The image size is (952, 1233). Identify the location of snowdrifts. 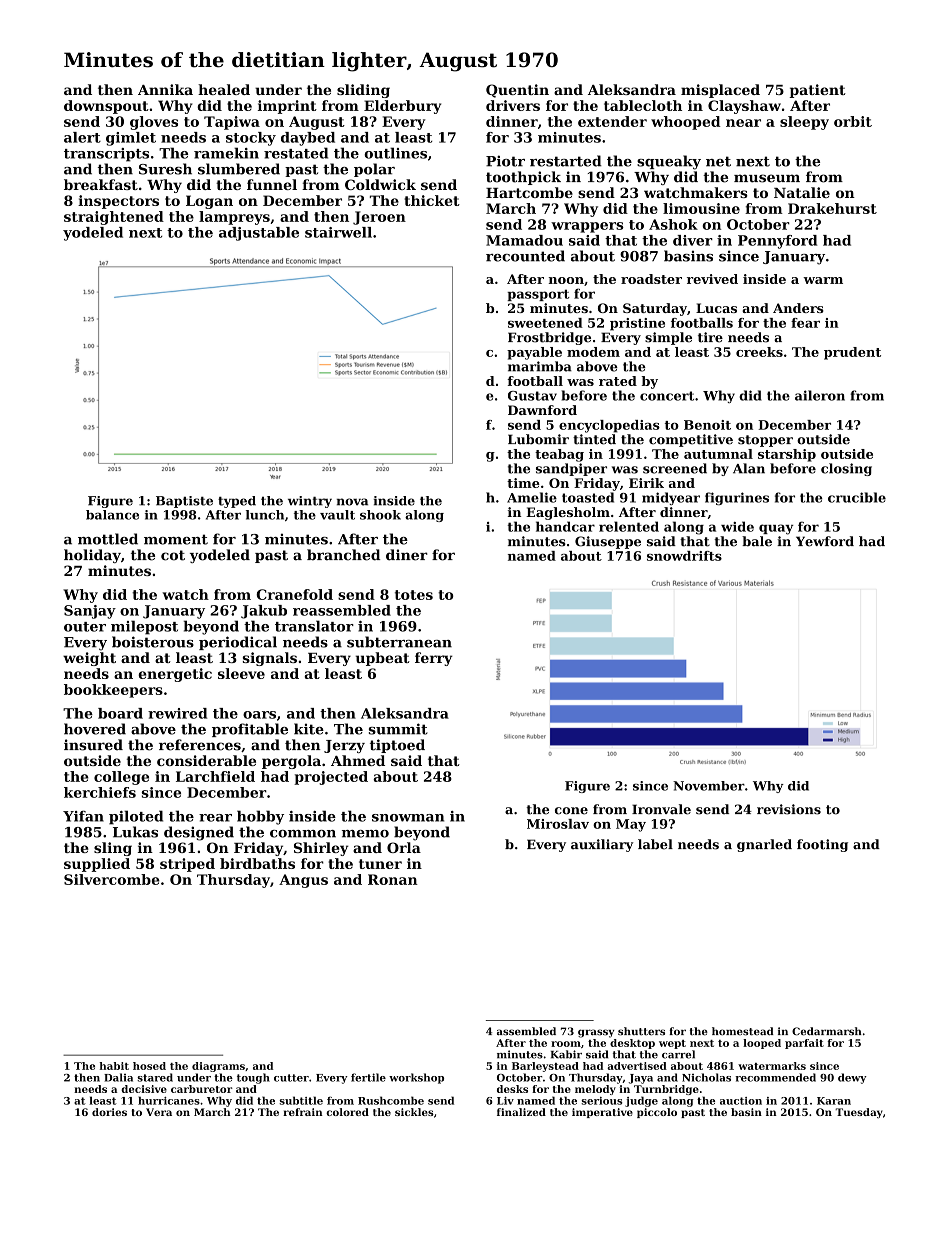
(684, 556).
